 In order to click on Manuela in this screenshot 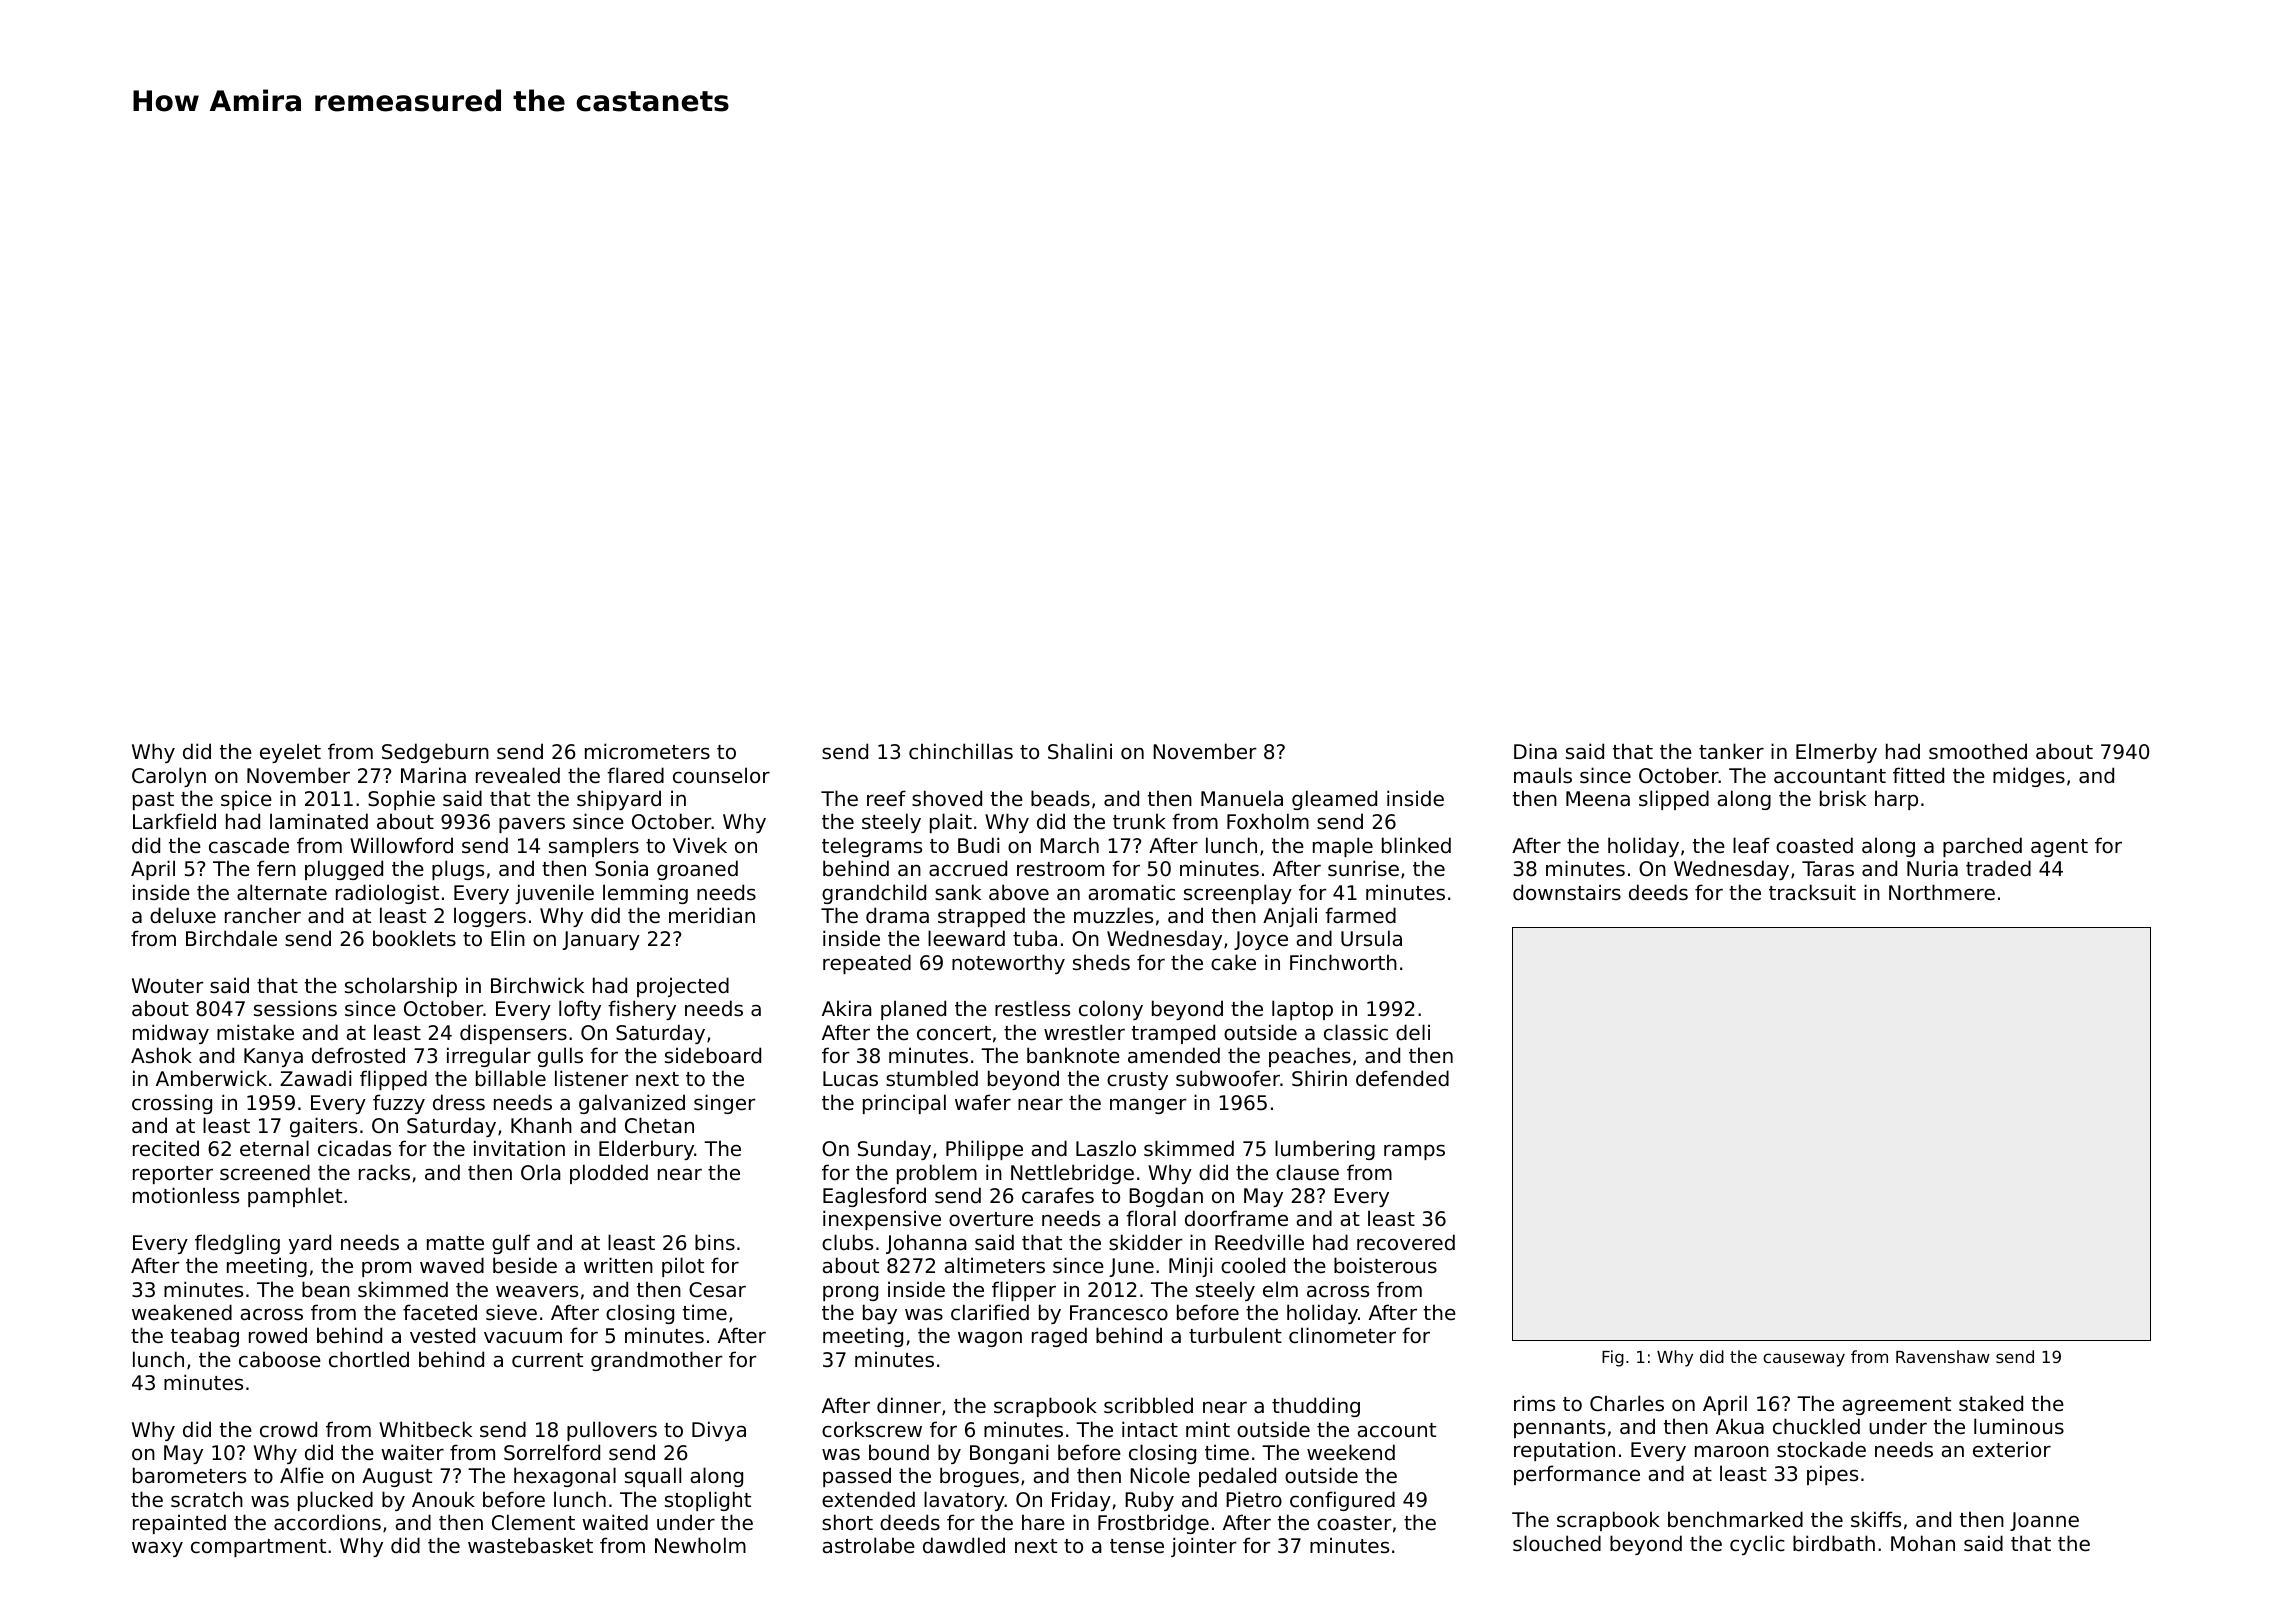, I will do `click(1242, 798)`.
